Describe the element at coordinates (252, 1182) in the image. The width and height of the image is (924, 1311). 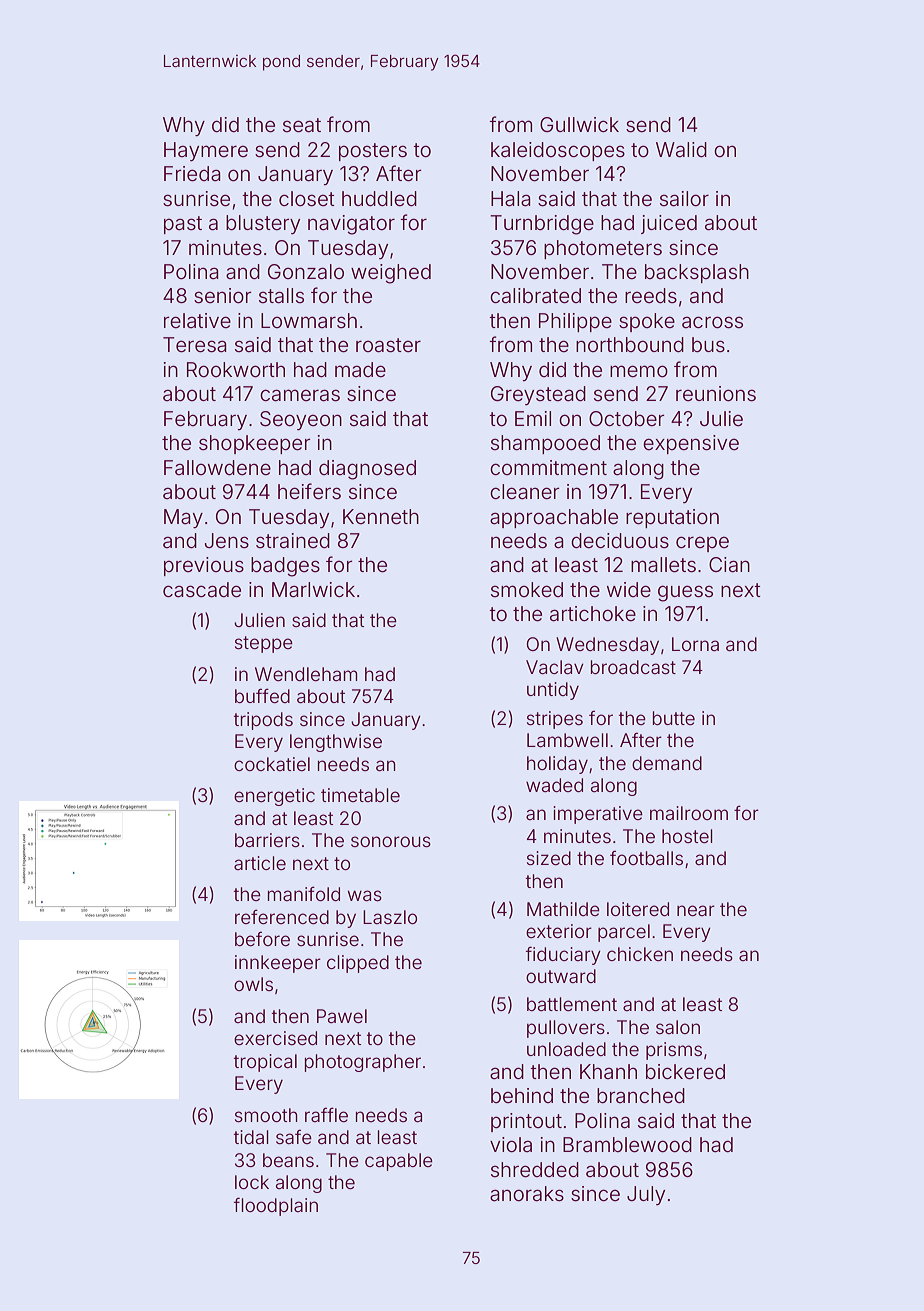
I see `lock` at that location.
